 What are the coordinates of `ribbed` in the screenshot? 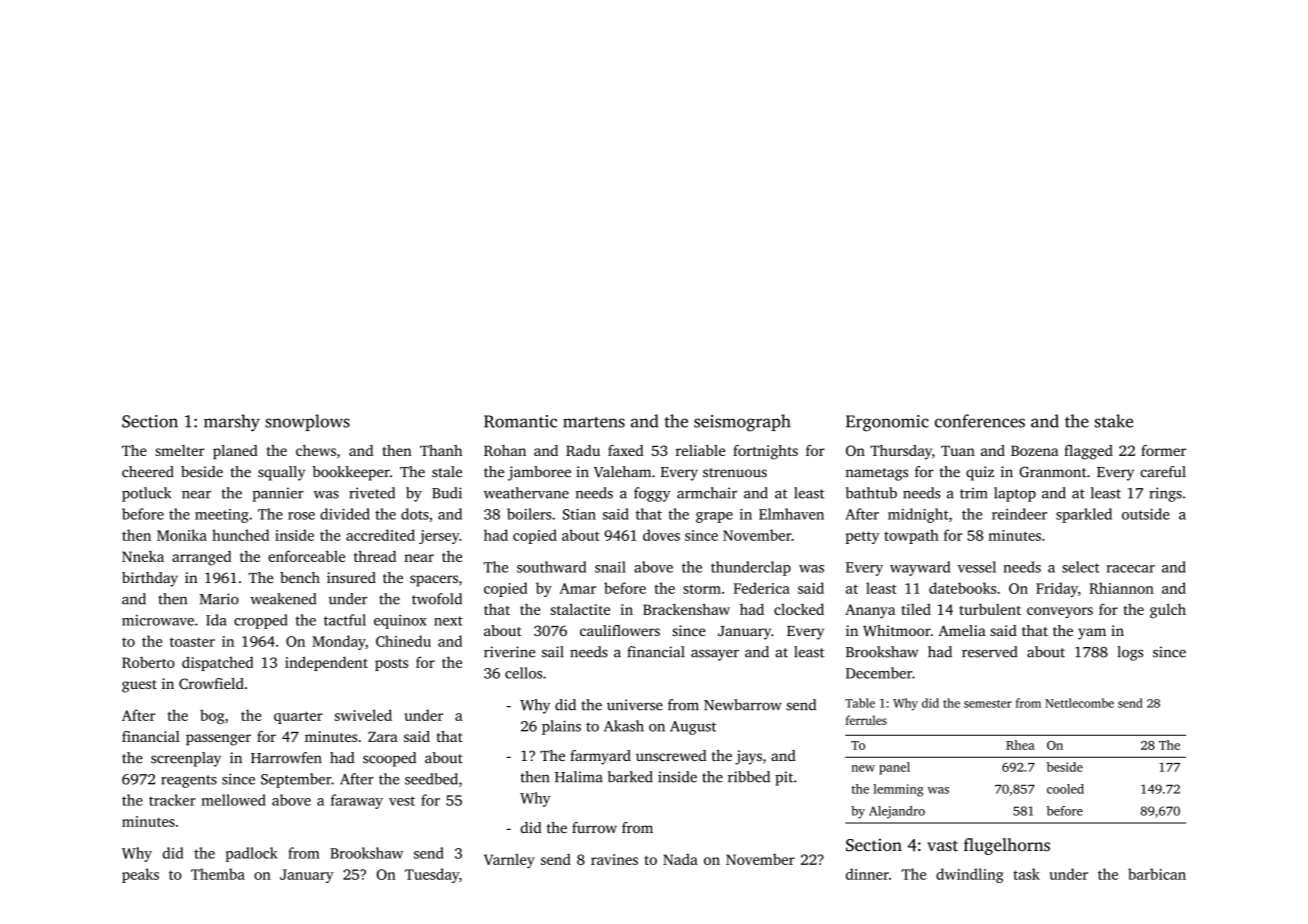 It's located at (749, 777).
